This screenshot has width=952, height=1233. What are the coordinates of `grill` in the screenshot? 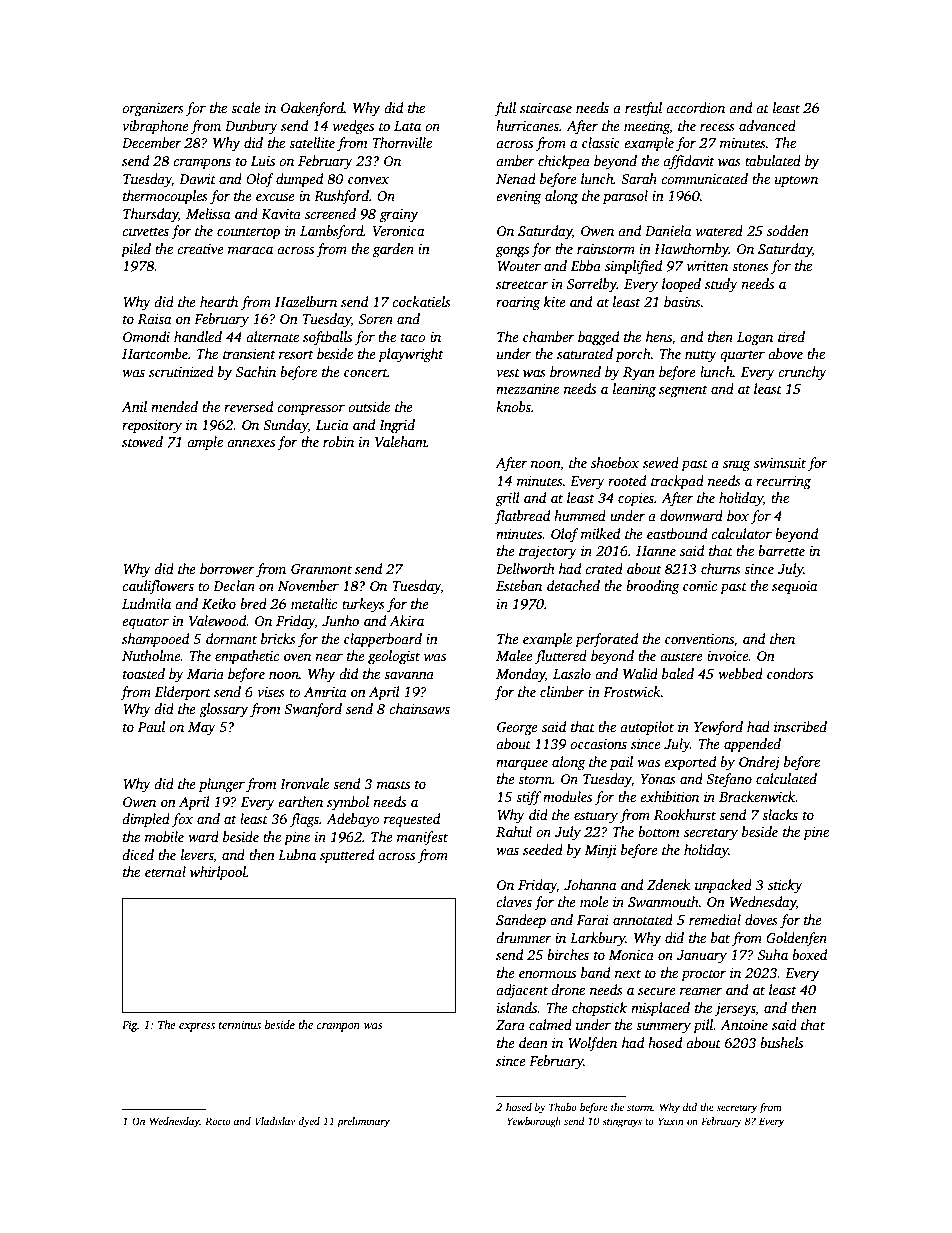 It's located at (508, 499).
